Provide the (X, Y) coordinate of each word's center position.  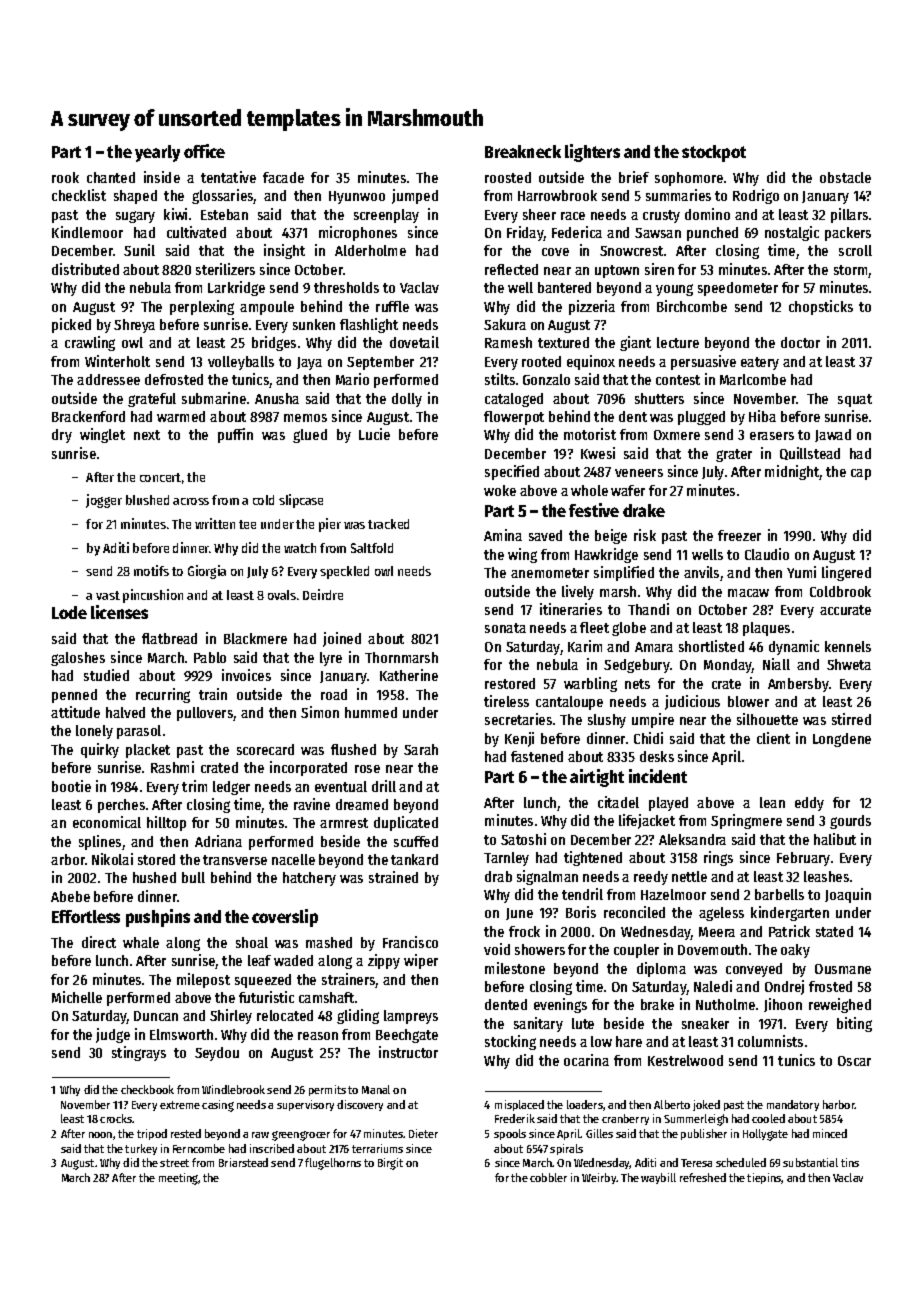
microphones (358, 233)
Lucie (374, 434)
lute (583, 1023)
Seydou (217, 1054)
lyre (331, 659)
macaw (748, 593)
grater (734, 455)
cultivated (196, 232)
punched (712, 234)
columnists (770, 1041)
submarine (214, 398)
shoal (252, 942)
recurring (163, 695)
